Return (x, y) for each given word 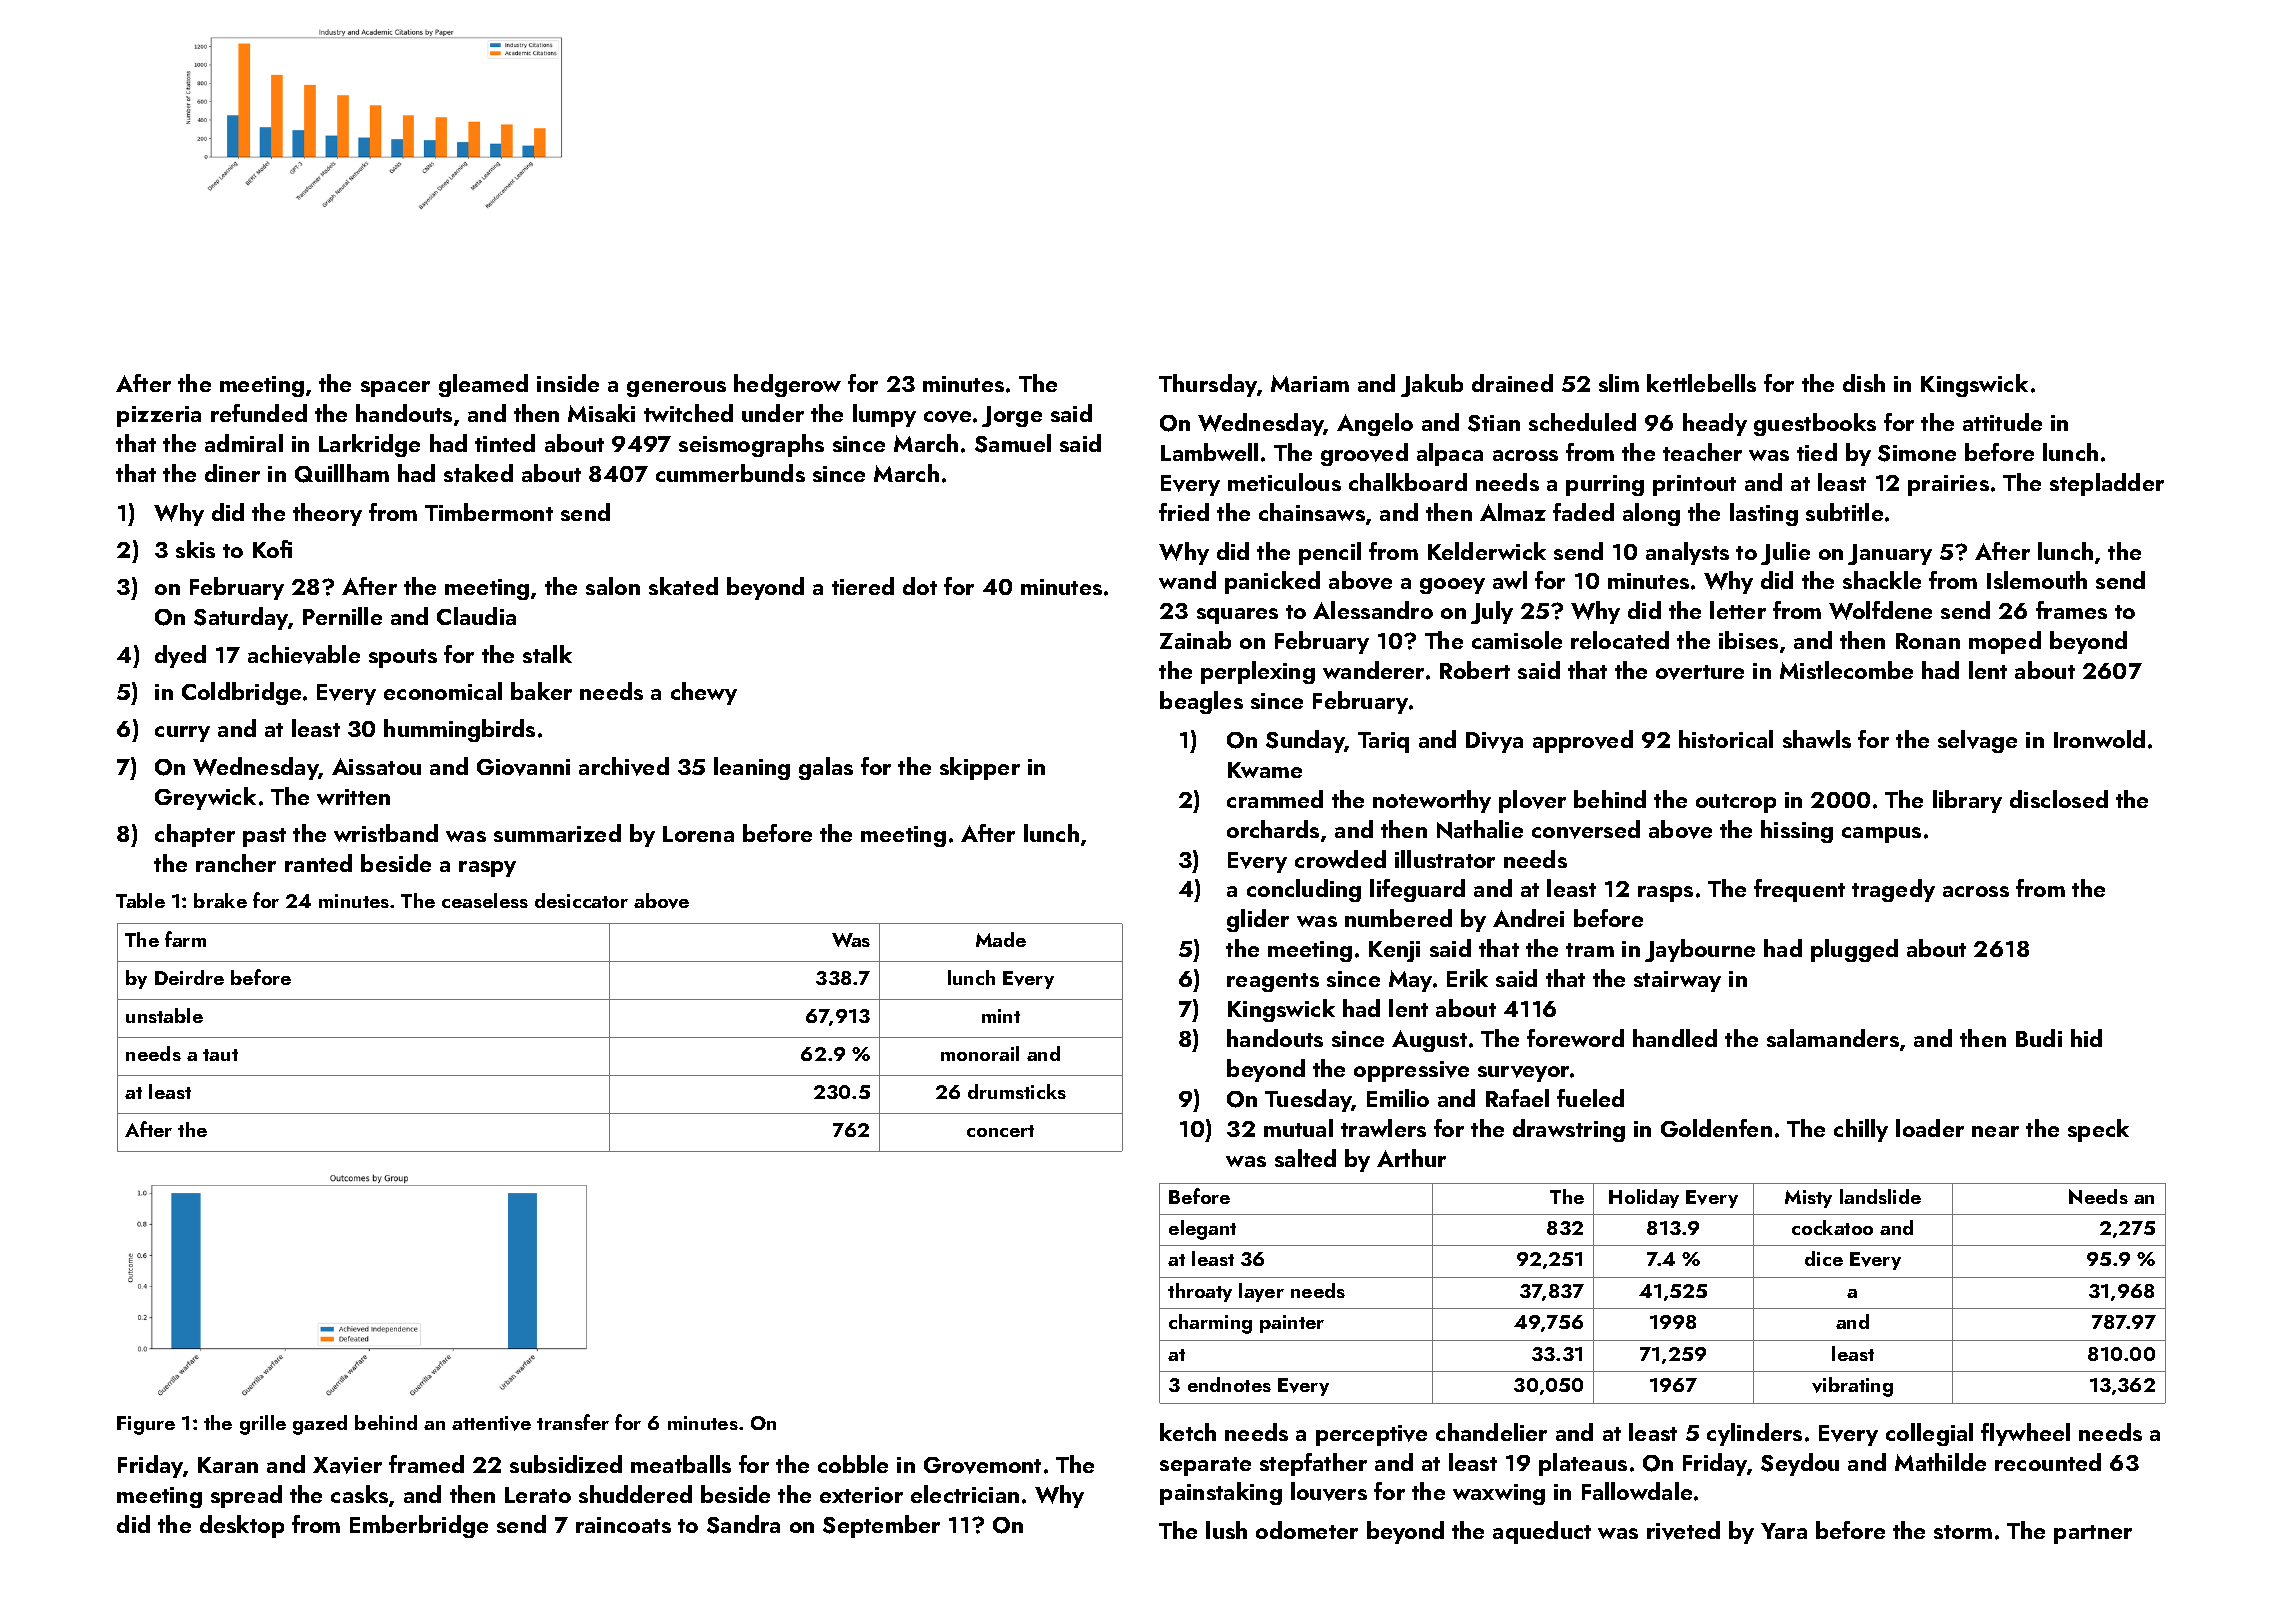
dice (1824, 1258)
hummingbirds (459, 730)
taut (220, 1055)
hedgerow (787, 385)
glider (1258, 920)
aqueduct (1542, 1532)
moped (2005, 642)
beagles (1201, 702)
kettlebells (1701, 383)
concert (1000, 1131)
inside (568, 383)
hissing (1797, 831)
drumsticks (1017, 1091)
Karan (228, 1465)
